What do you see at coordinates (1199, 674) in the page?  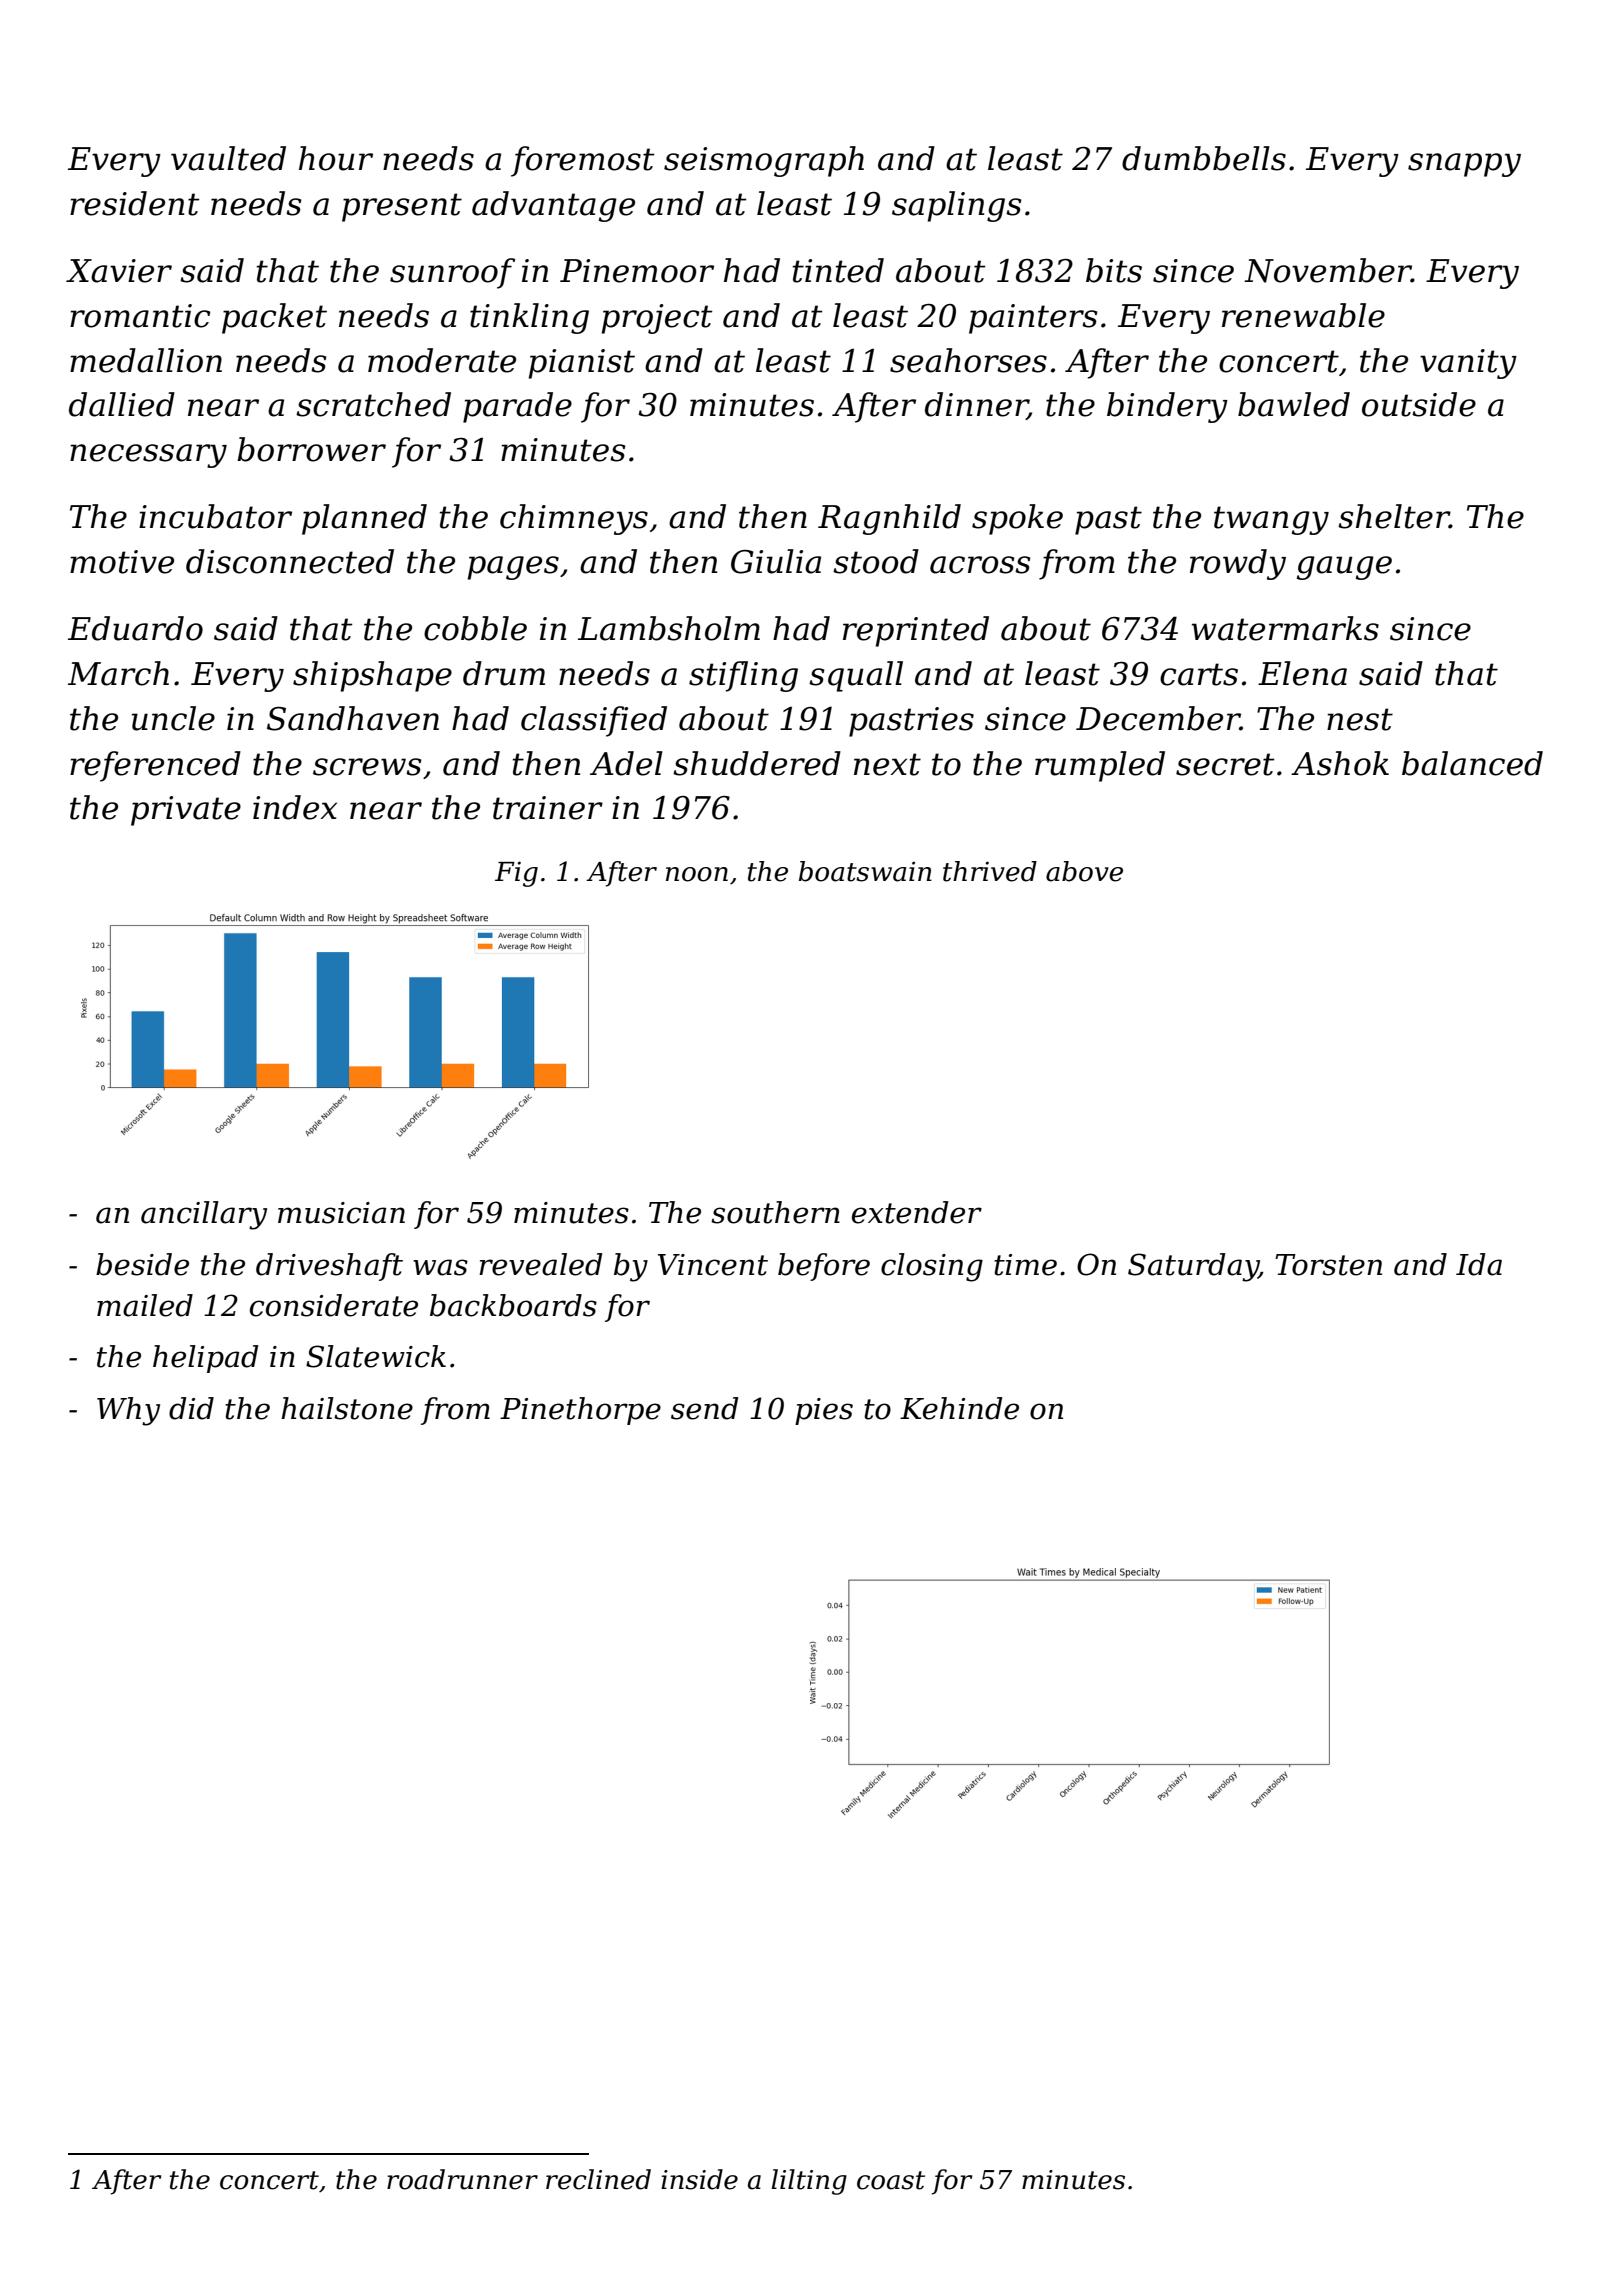 I see `carts` at bounding box center [1199, 674].
